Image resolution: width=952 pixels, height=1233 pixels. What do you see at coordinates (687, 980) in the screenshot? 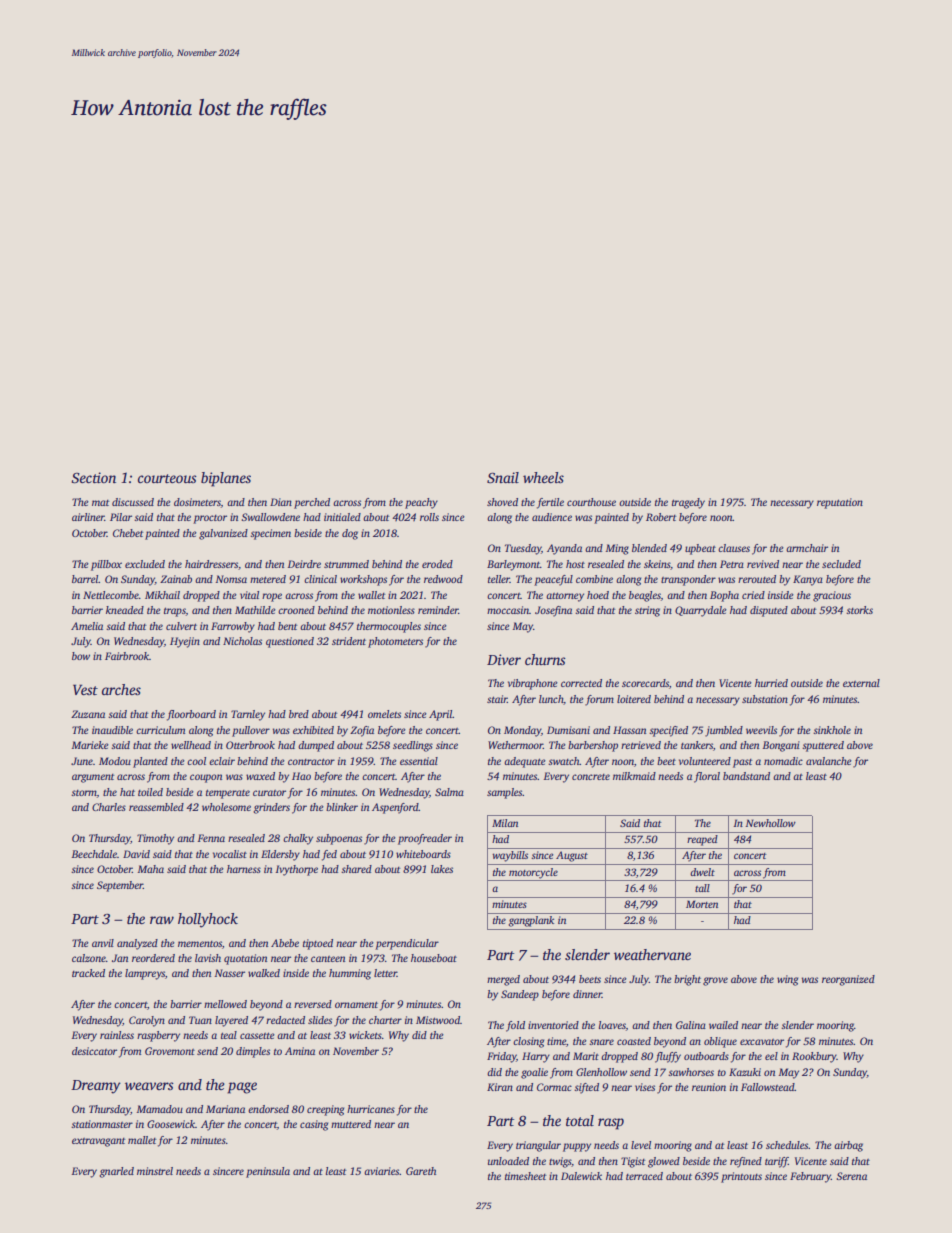
I see `bright` at bounding box center [687, 980].
